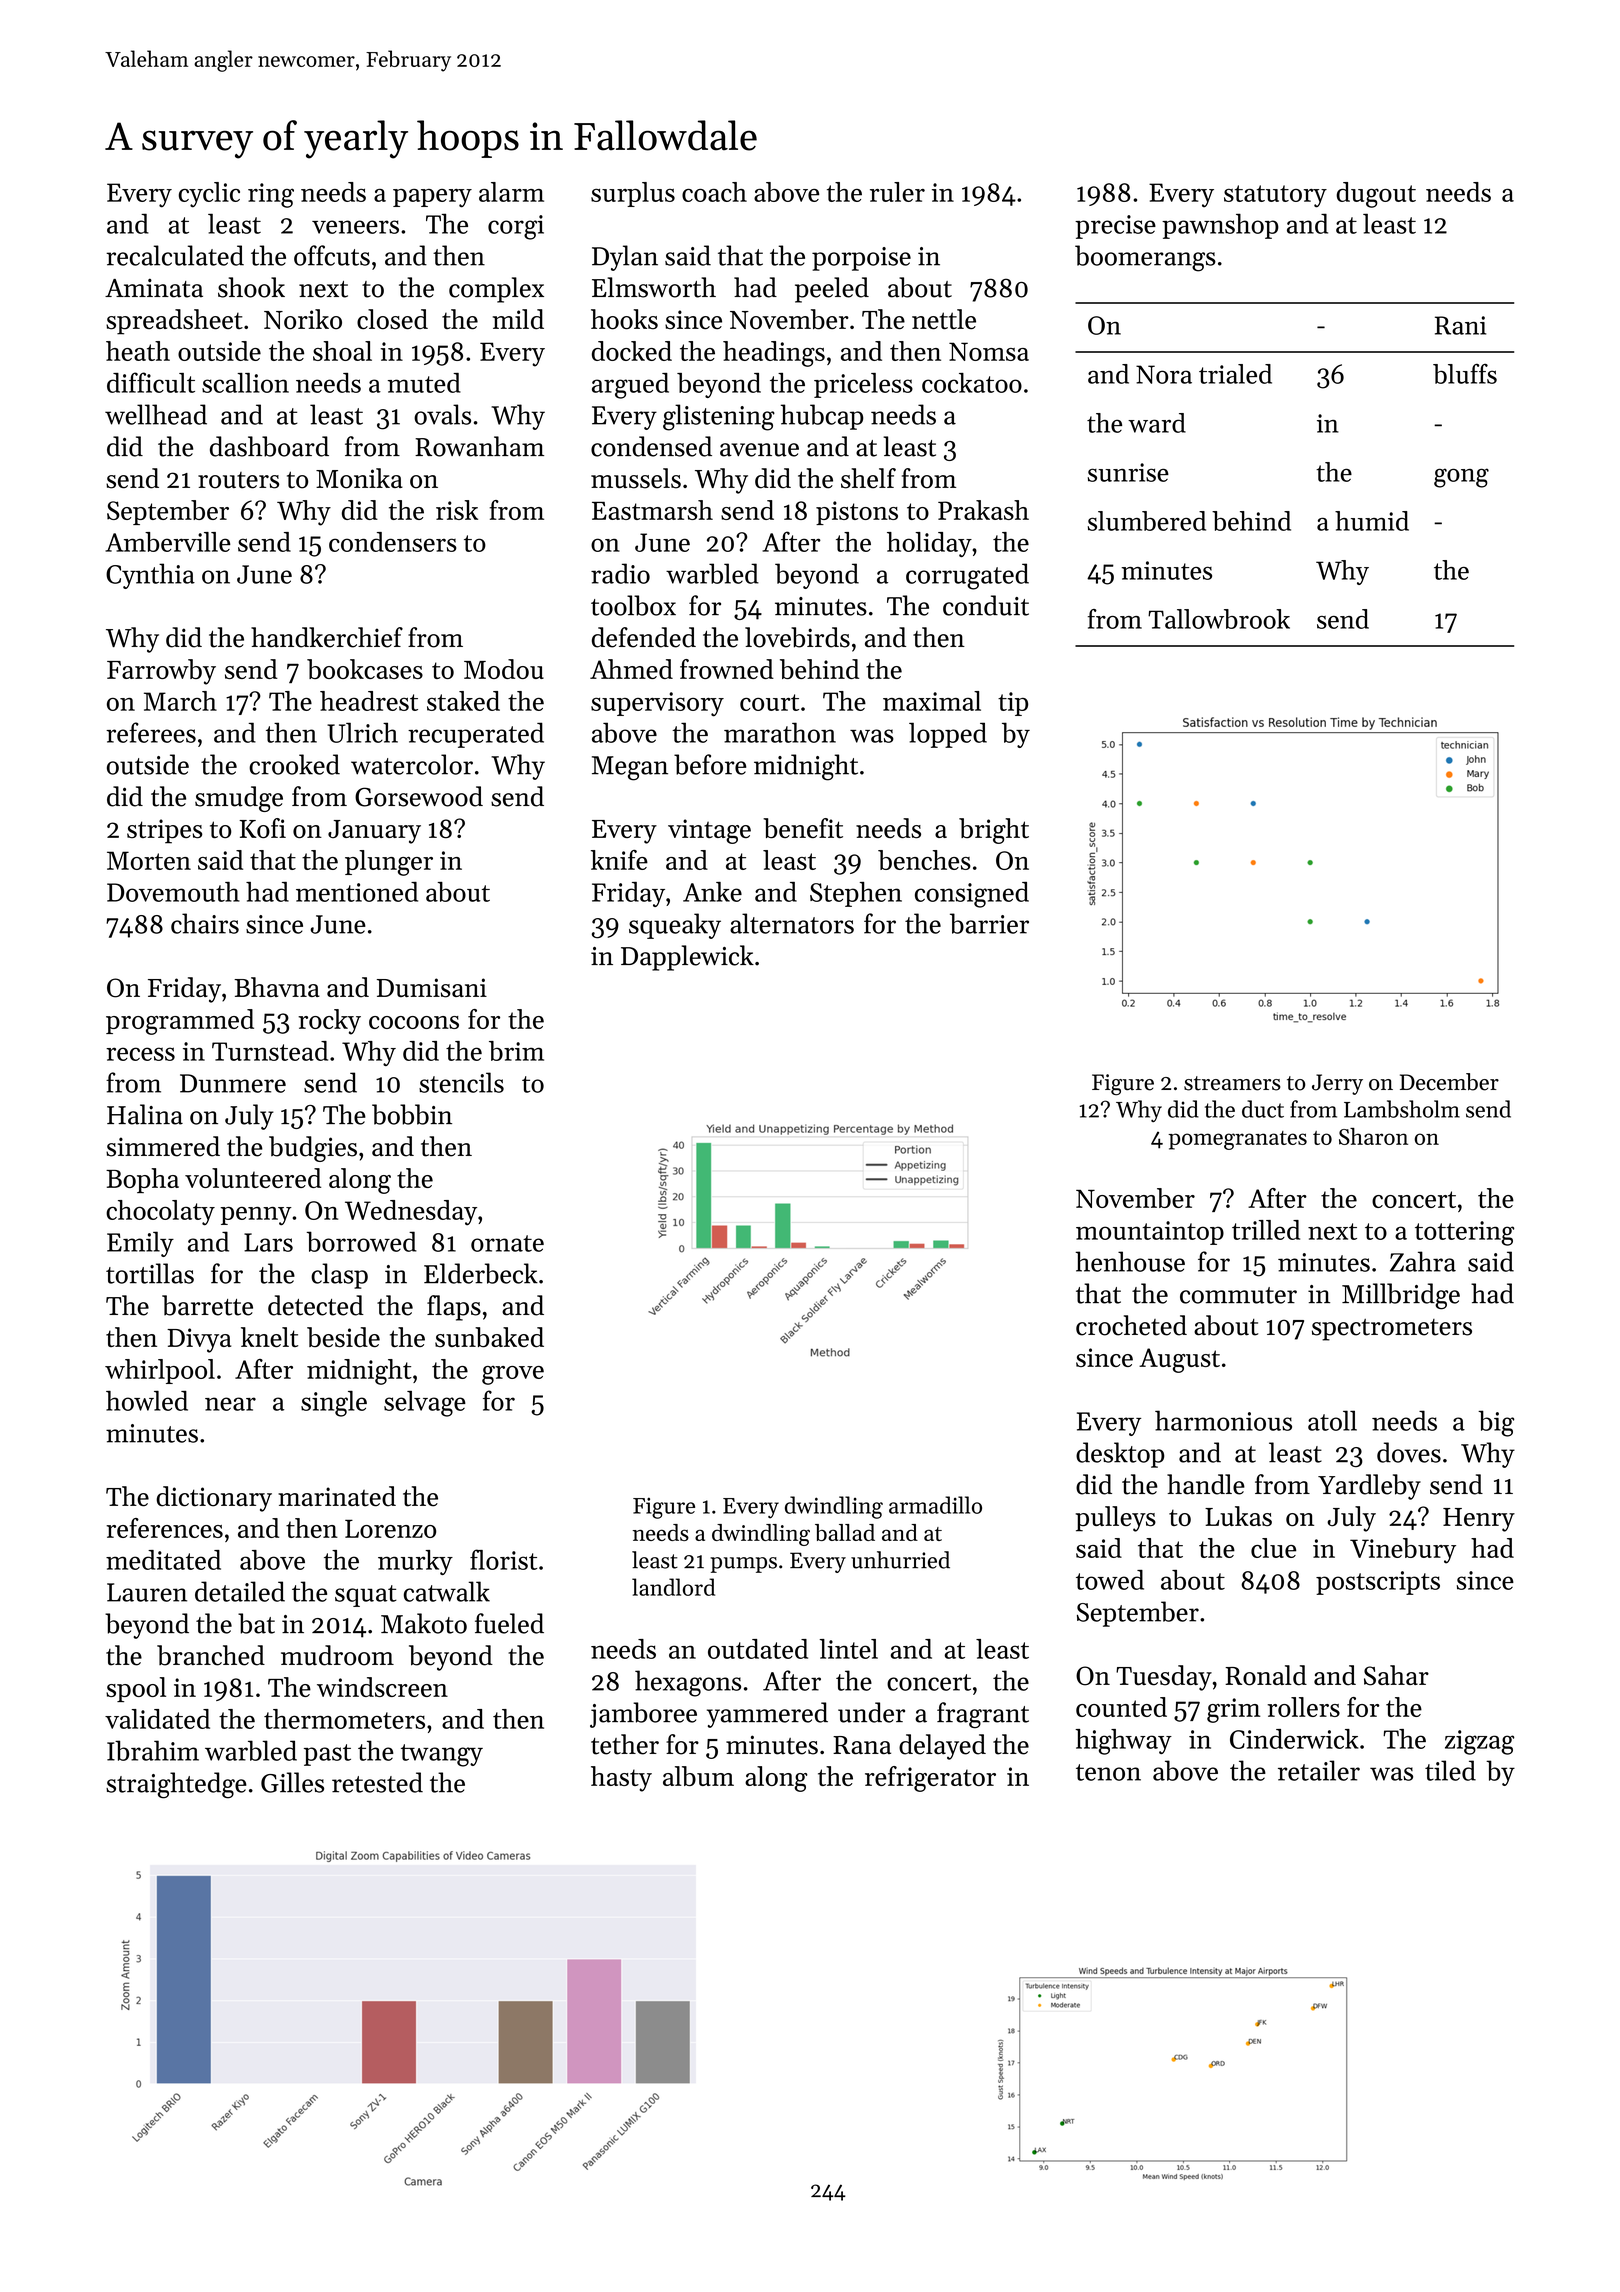  Describe the element at coordinates (924, 860) in the image. I see `benches` at that location.
